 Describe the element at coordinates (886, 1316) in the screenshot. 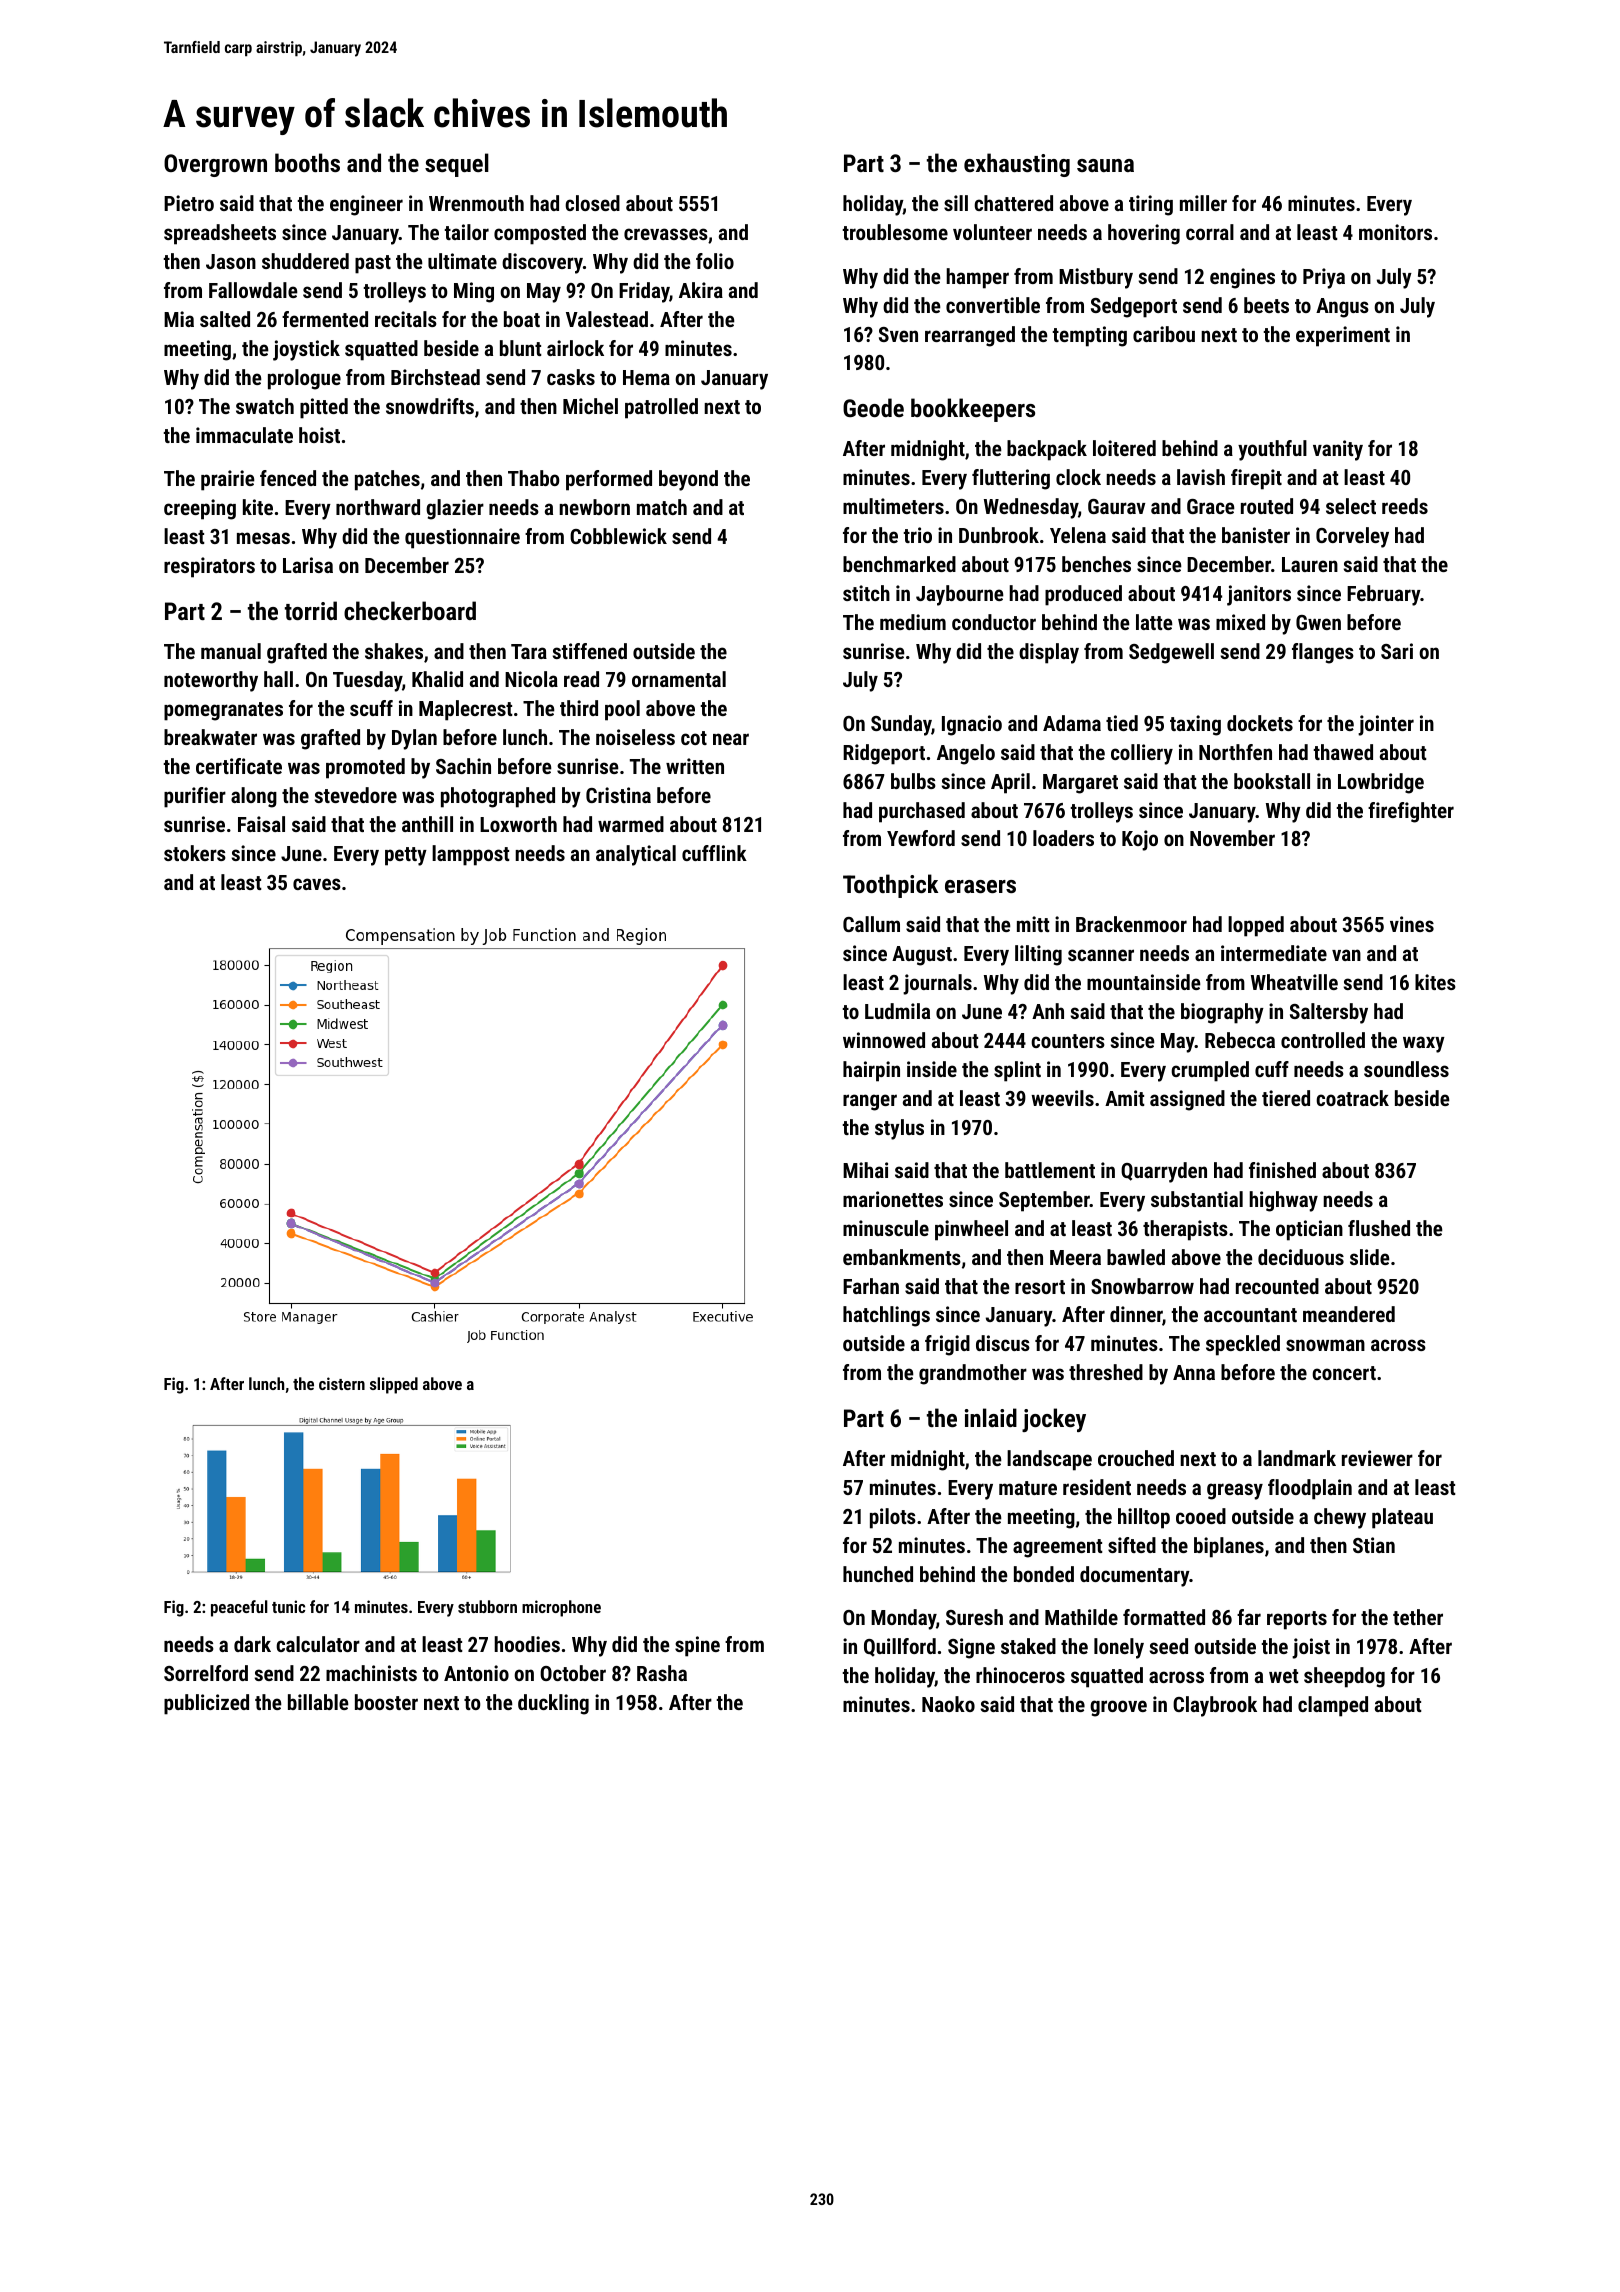

I see `hatchlings` at that location.
